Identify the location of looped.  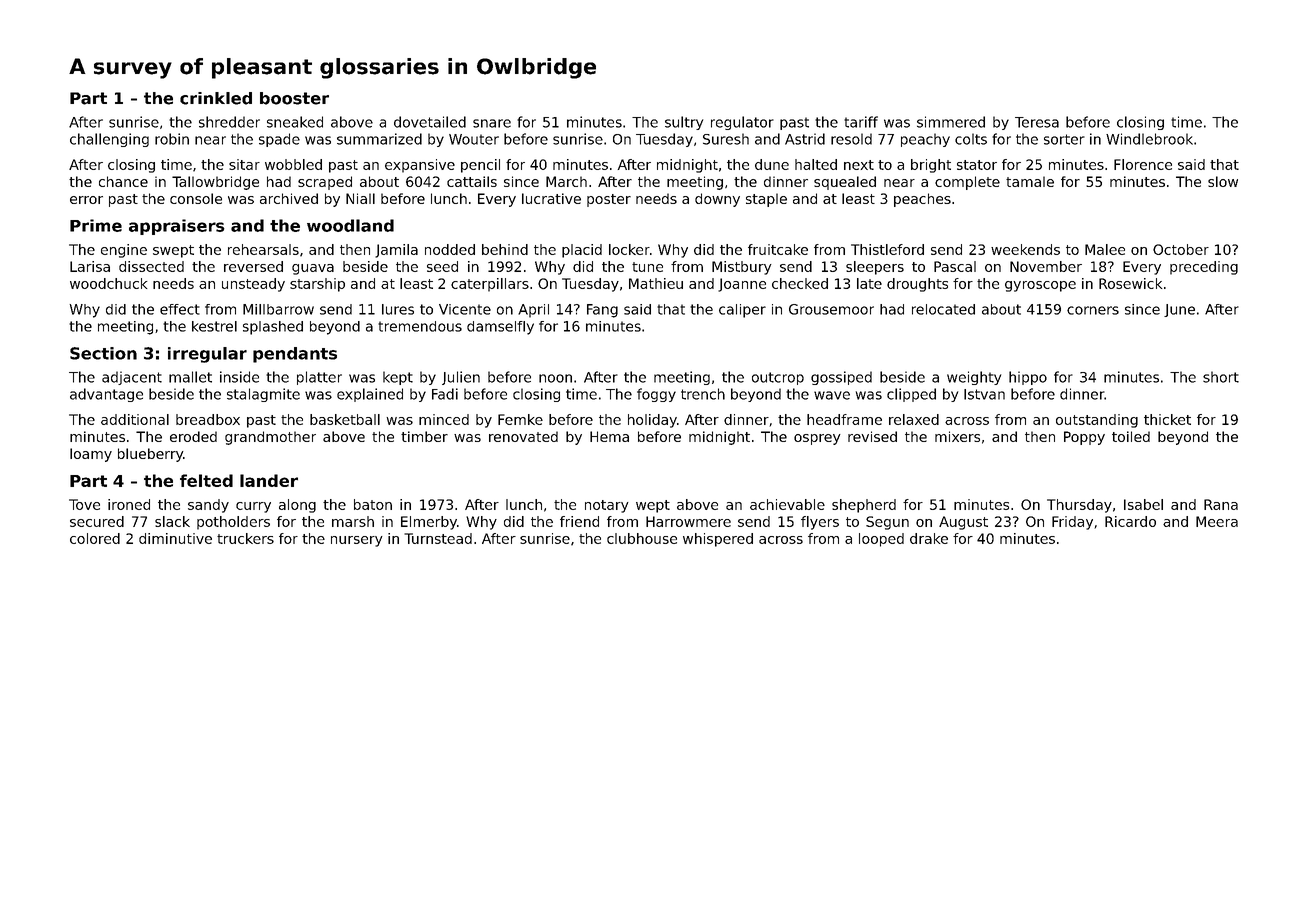
(881, 540).
